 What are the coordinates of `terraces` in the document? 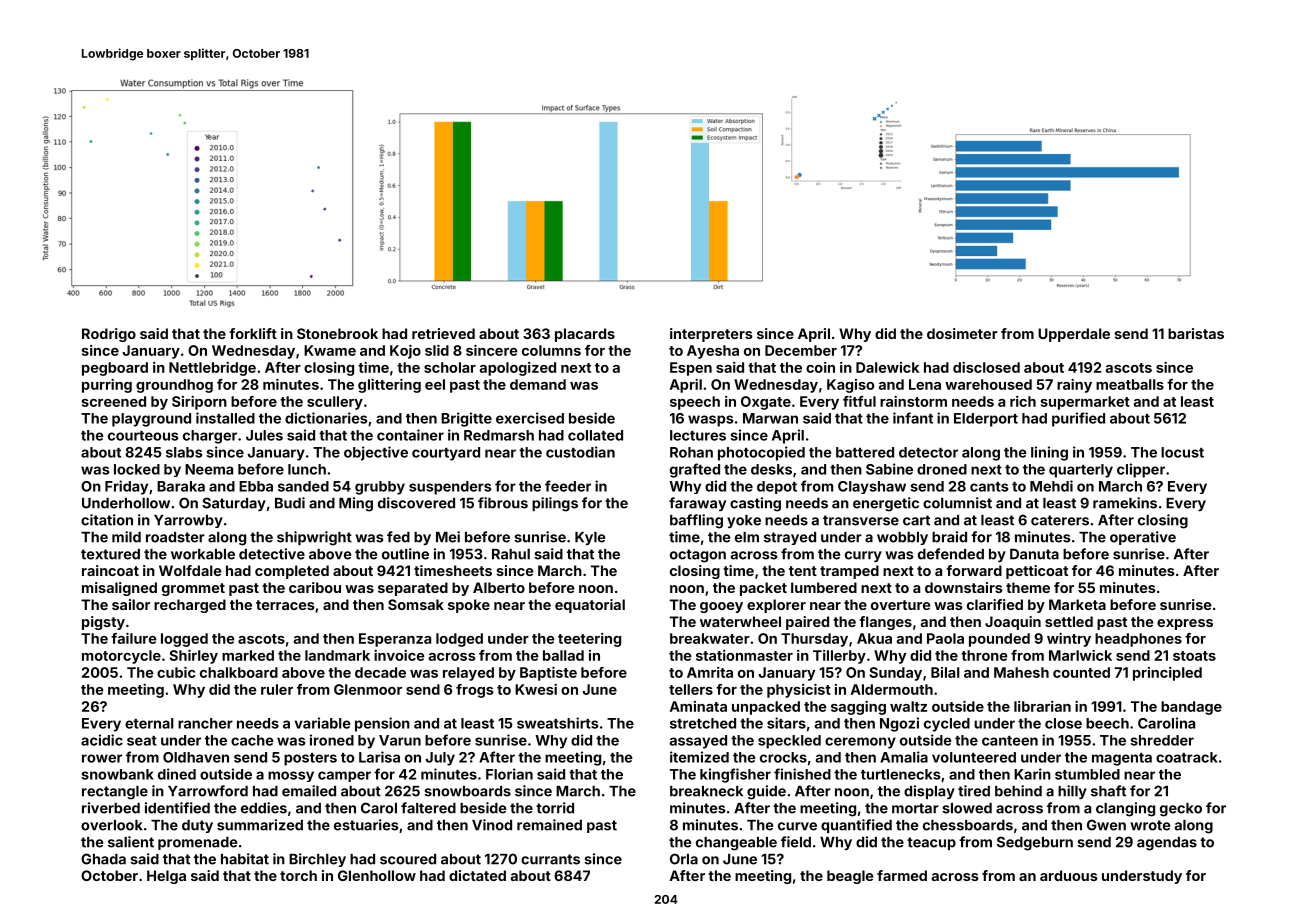 It's located at (285, 605).
